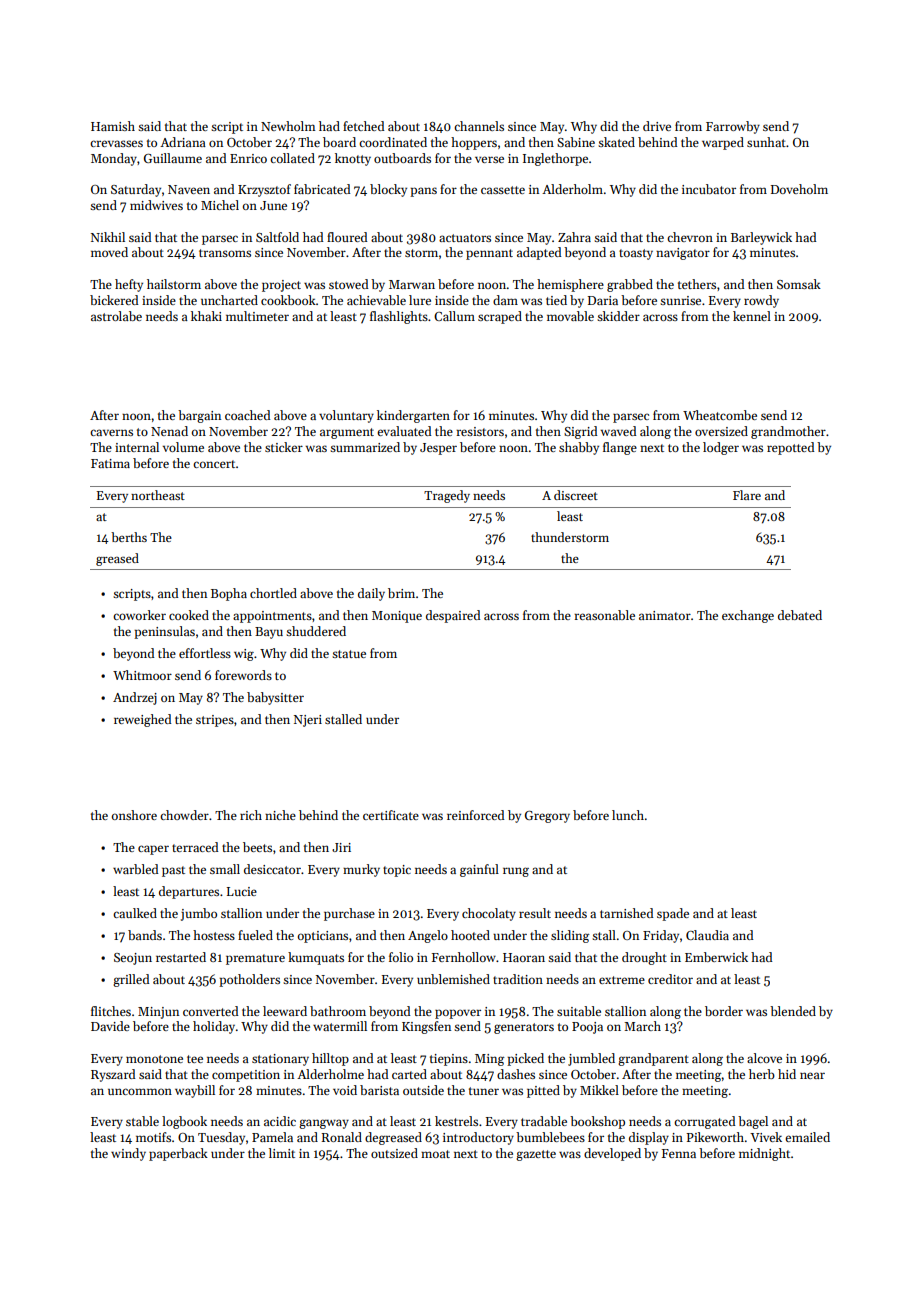 This document has height=1308, width=924. What do you see at coordinates (733, 127) in the document?
I see `Farrowby` at bounding box center [733, 127].
